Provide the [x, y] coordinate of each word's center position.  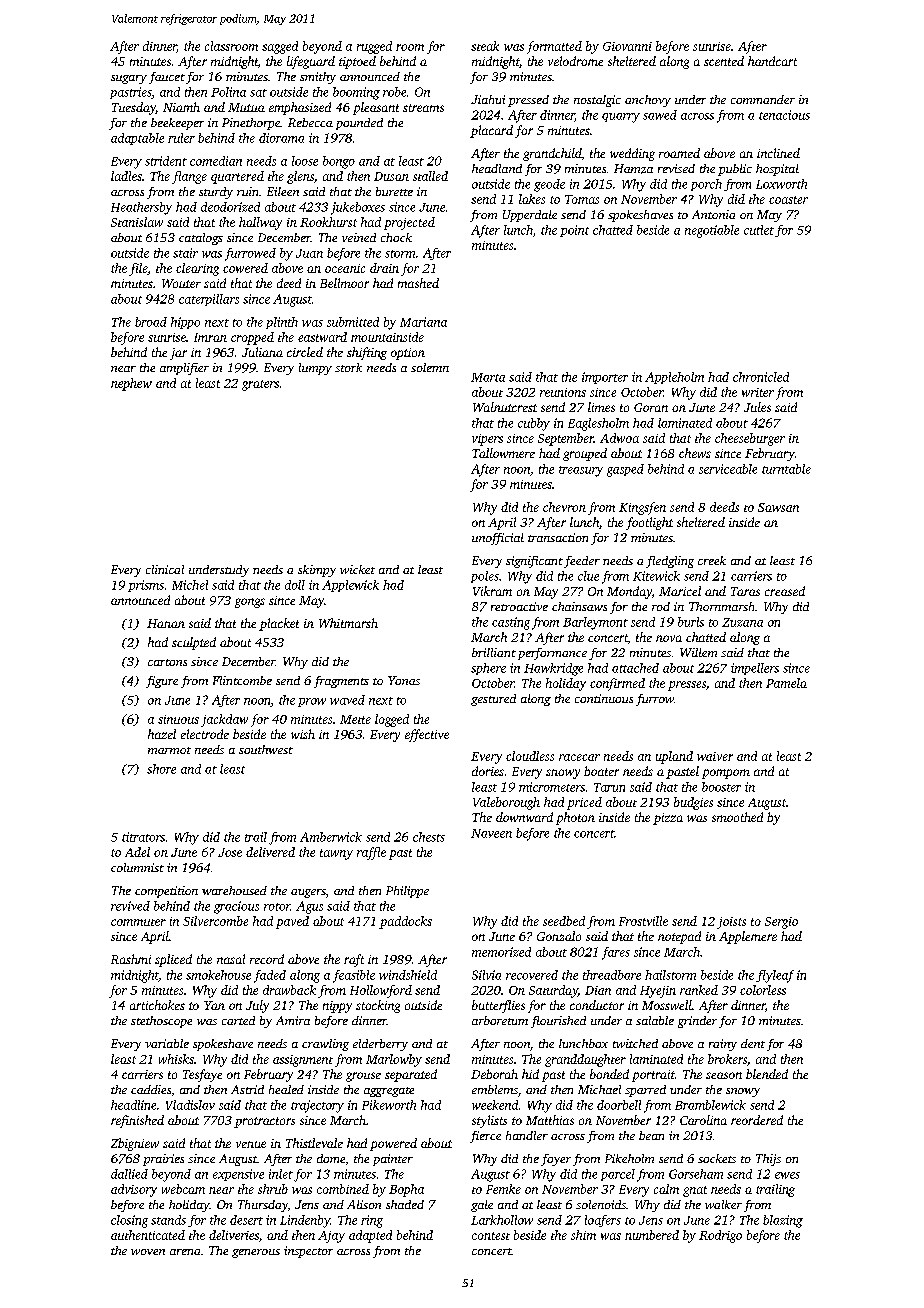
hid [530, 1074]
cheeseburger [750, 439]
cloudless [530, 756]
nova [669, 638]
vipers [487, 440]
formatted [554, 47]
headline [133, 1105]
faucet [167, 78]
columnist [137, 867]
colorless [763, 990]
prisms [146, 586]
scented [724, 61]
